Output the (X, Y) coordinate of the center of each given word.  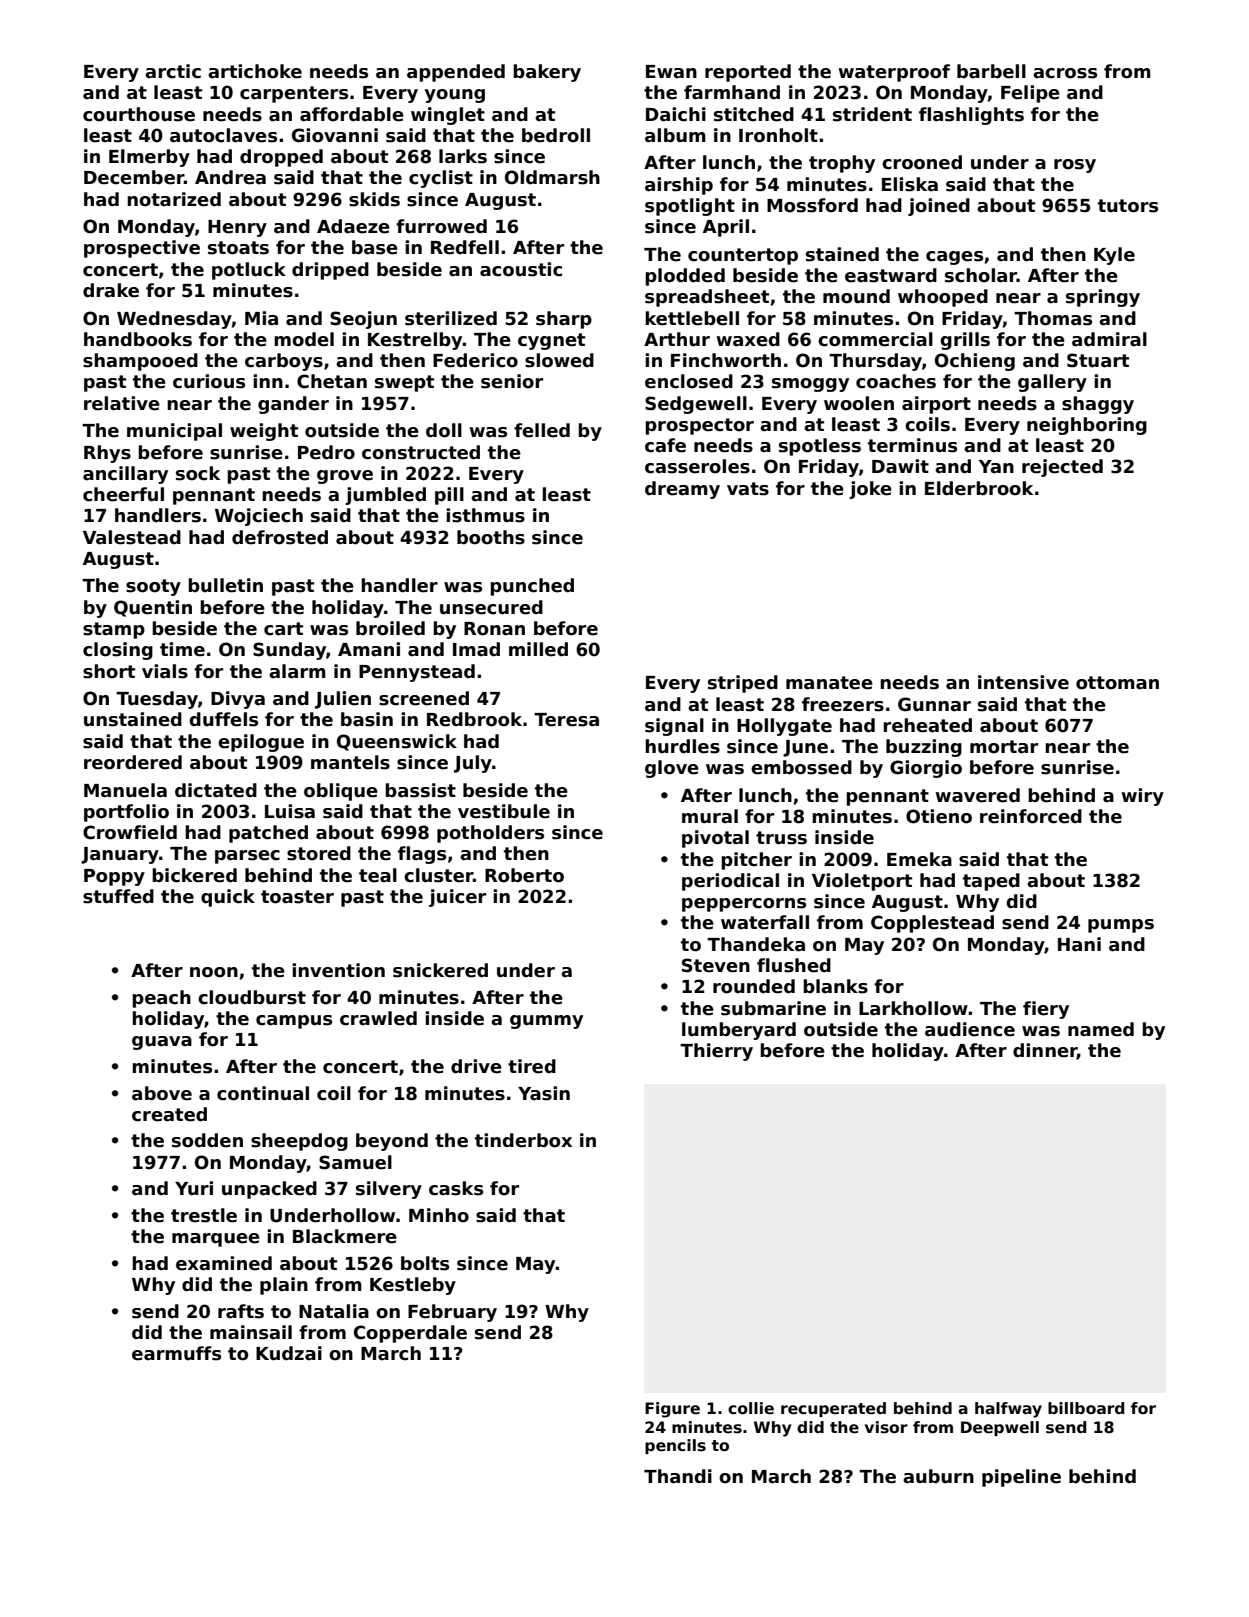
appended (456, 73)
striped (743, 684)
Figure (672, 1410)
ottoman (1117, 683)
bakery (547, 73)
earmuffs (176, 1353)
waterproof (894, 73)
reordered (133, 762)
